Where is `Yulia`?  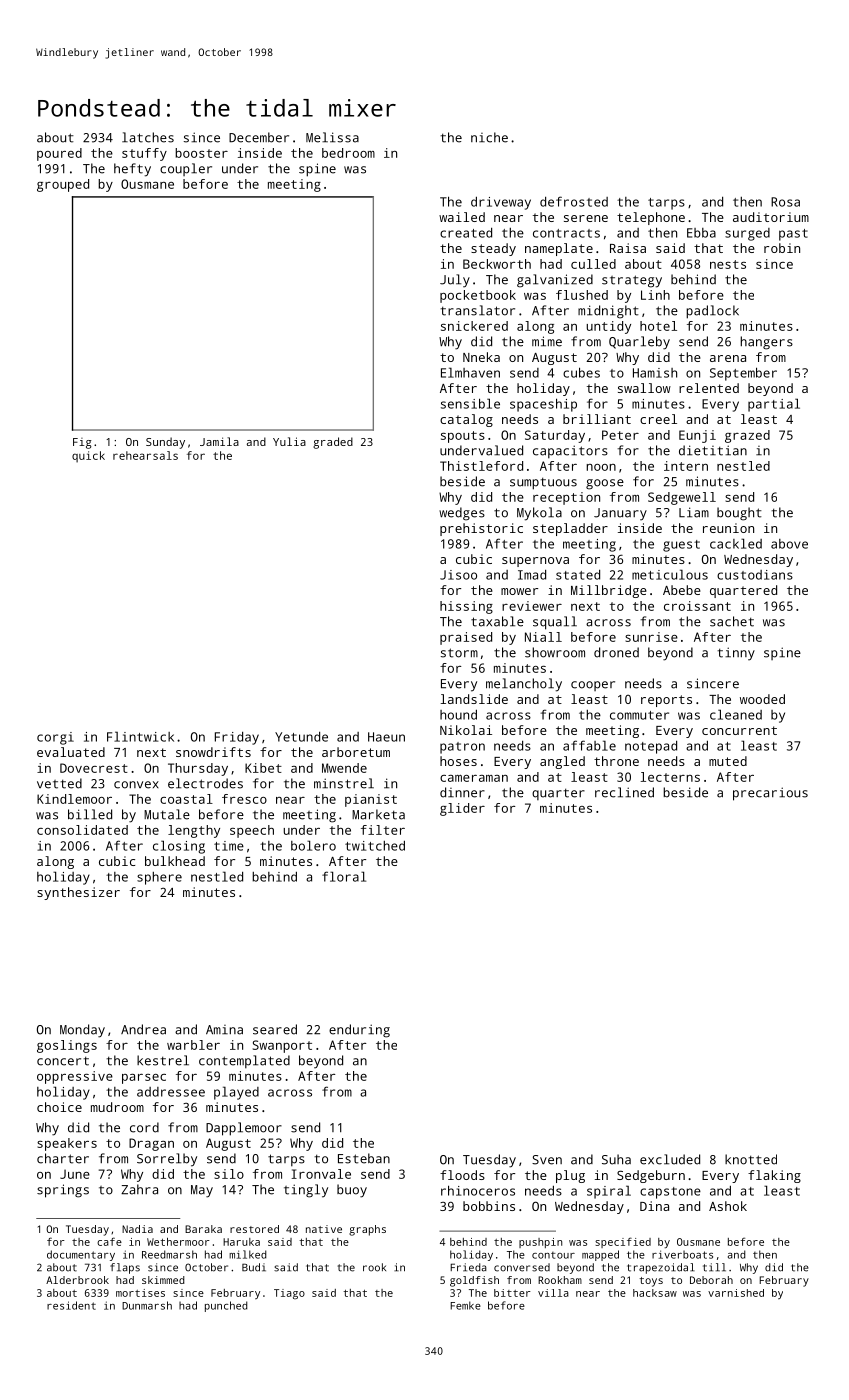 Yulia is located at coordinates (289, 441).
